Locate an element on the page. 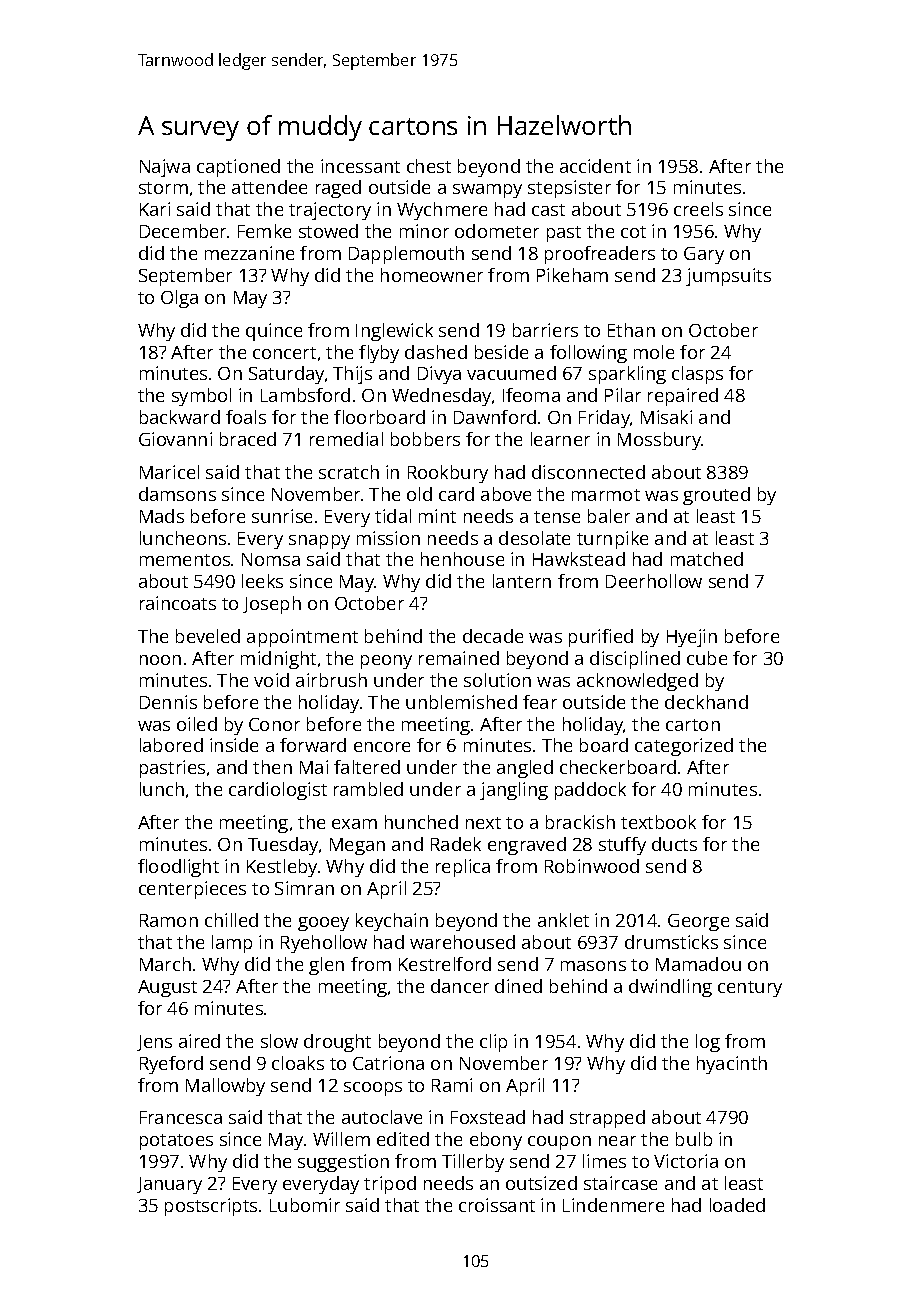  Pilar is located at coordinates (623, 395).
